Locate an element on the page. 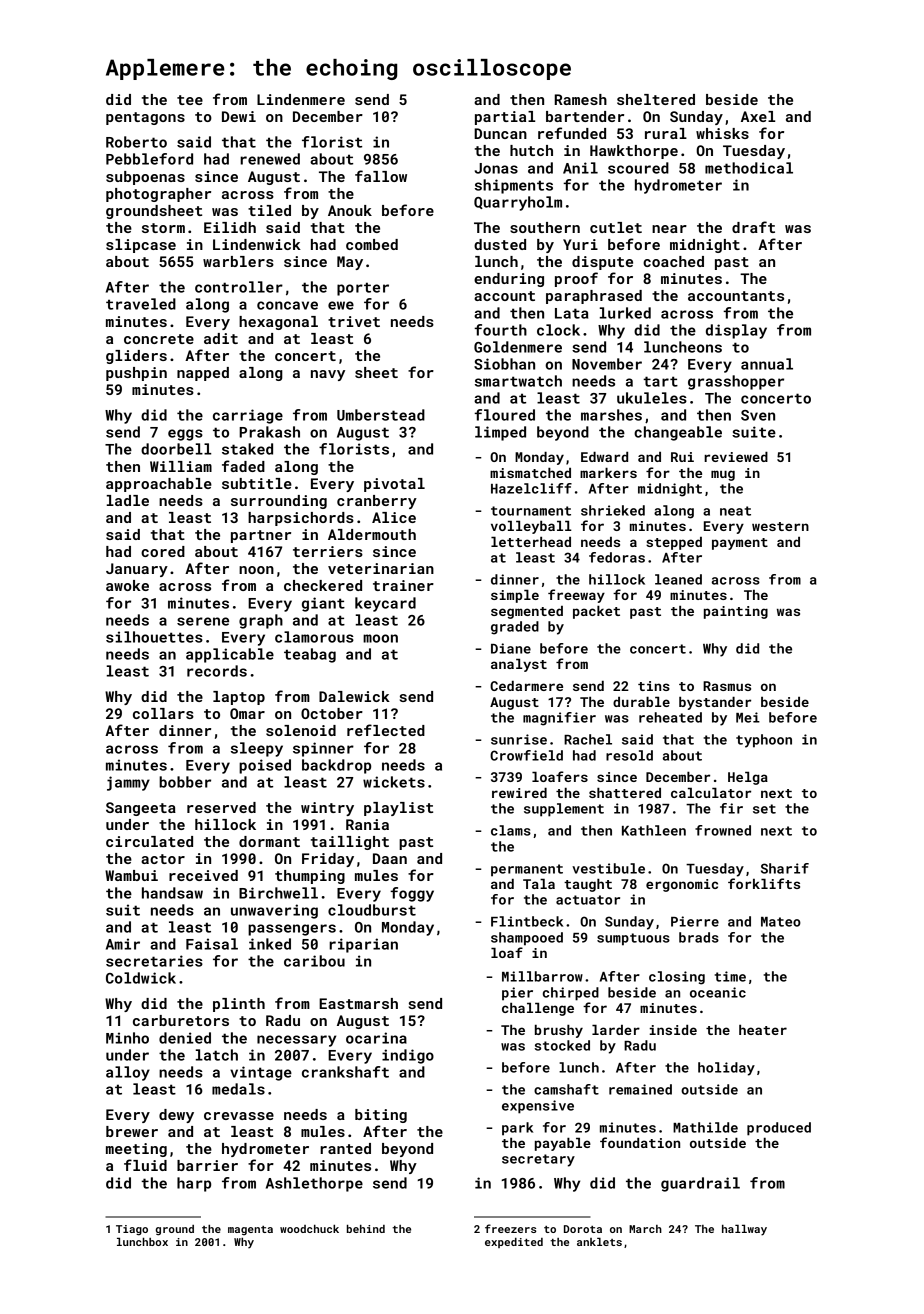 This document has height=1314, width=924. indigo is located at coordinates (408, 1056).
